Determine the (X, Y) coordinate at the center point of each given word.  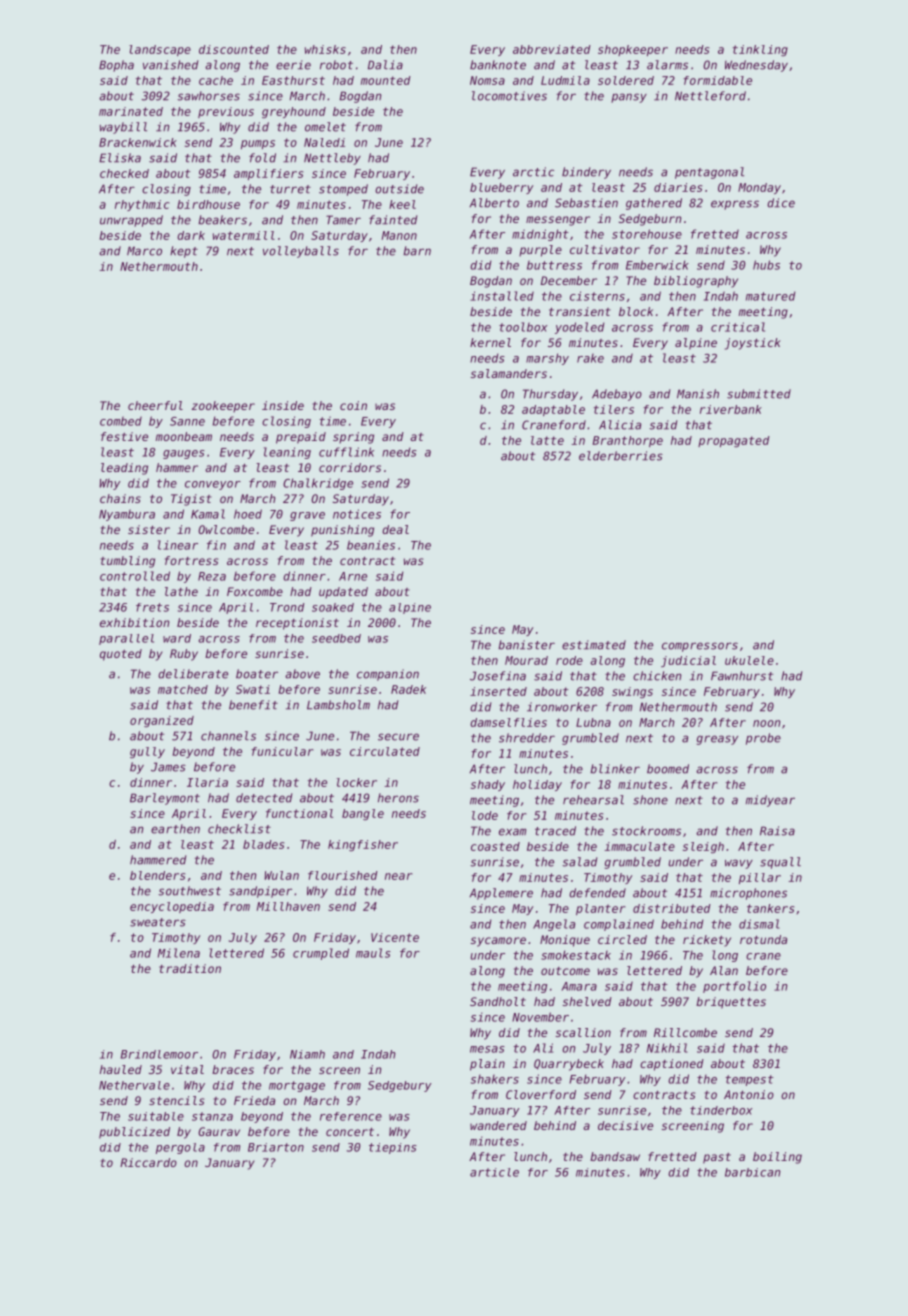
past (717, 1158)
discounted (234, 49)
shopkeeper (633, 50)
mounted (386, 80)
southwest (190, 891)
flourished (343, 875)
